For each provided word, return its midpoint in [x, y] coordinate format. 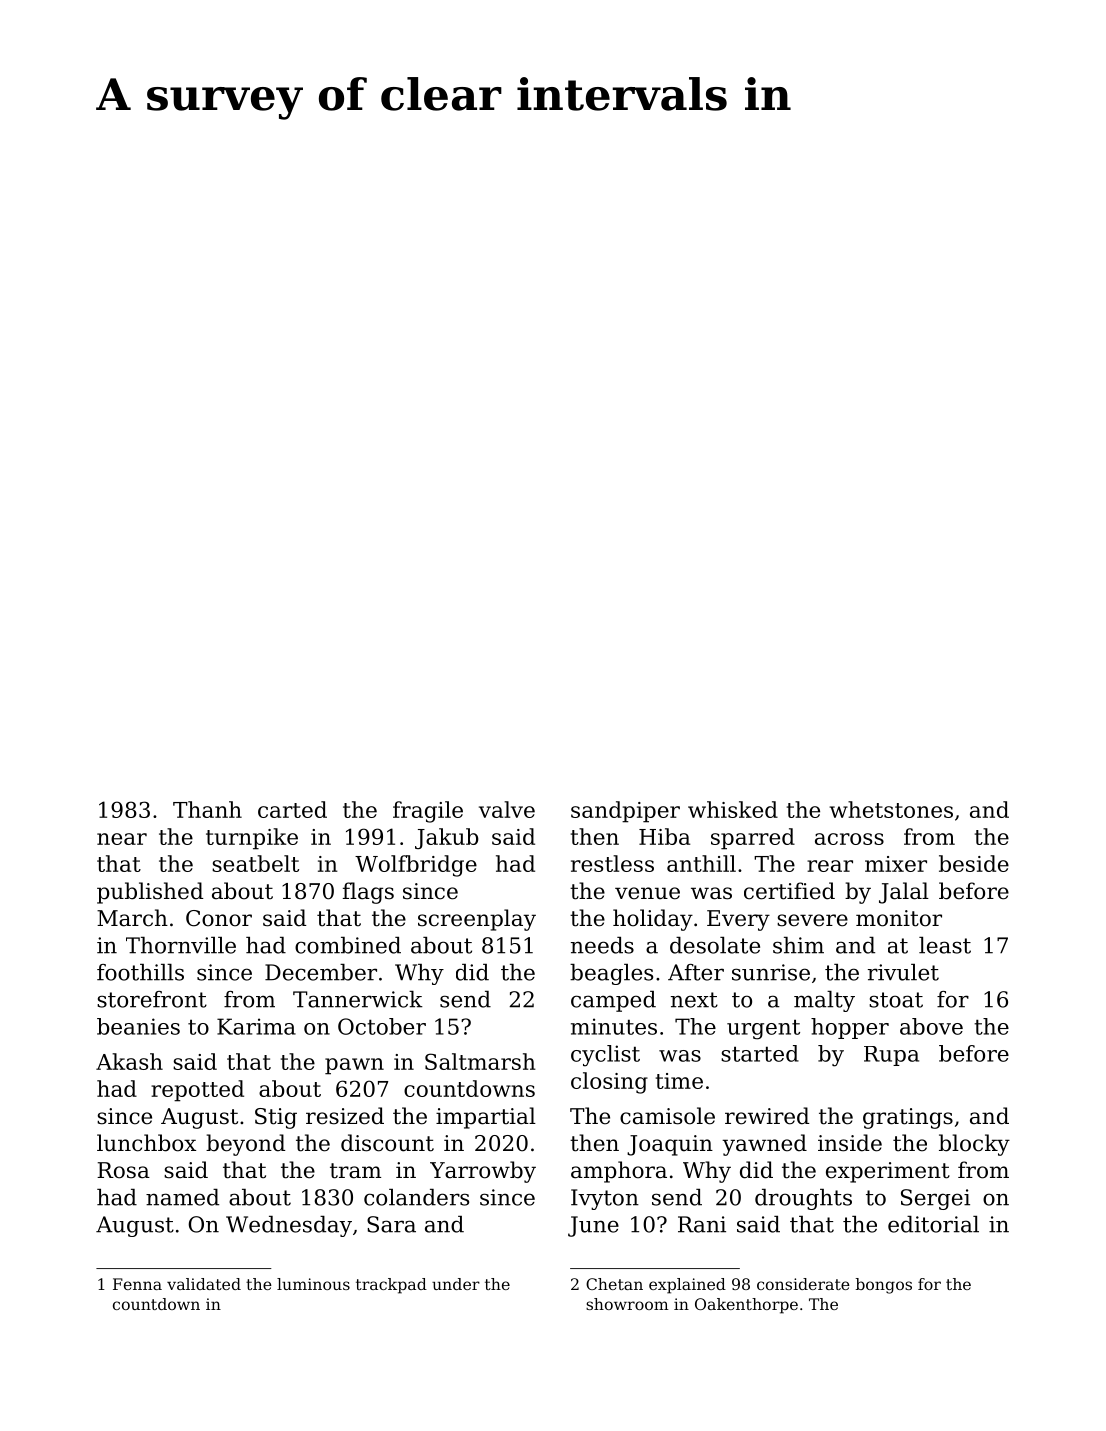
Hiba [664, 836]
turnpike [252, 839]
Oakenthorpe [746, 1306]
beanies [138, 1026]
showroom [627, 1304]
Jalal [904, 893]
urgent [763, 1029]
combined [348, 945]
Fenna [137, 1284]
